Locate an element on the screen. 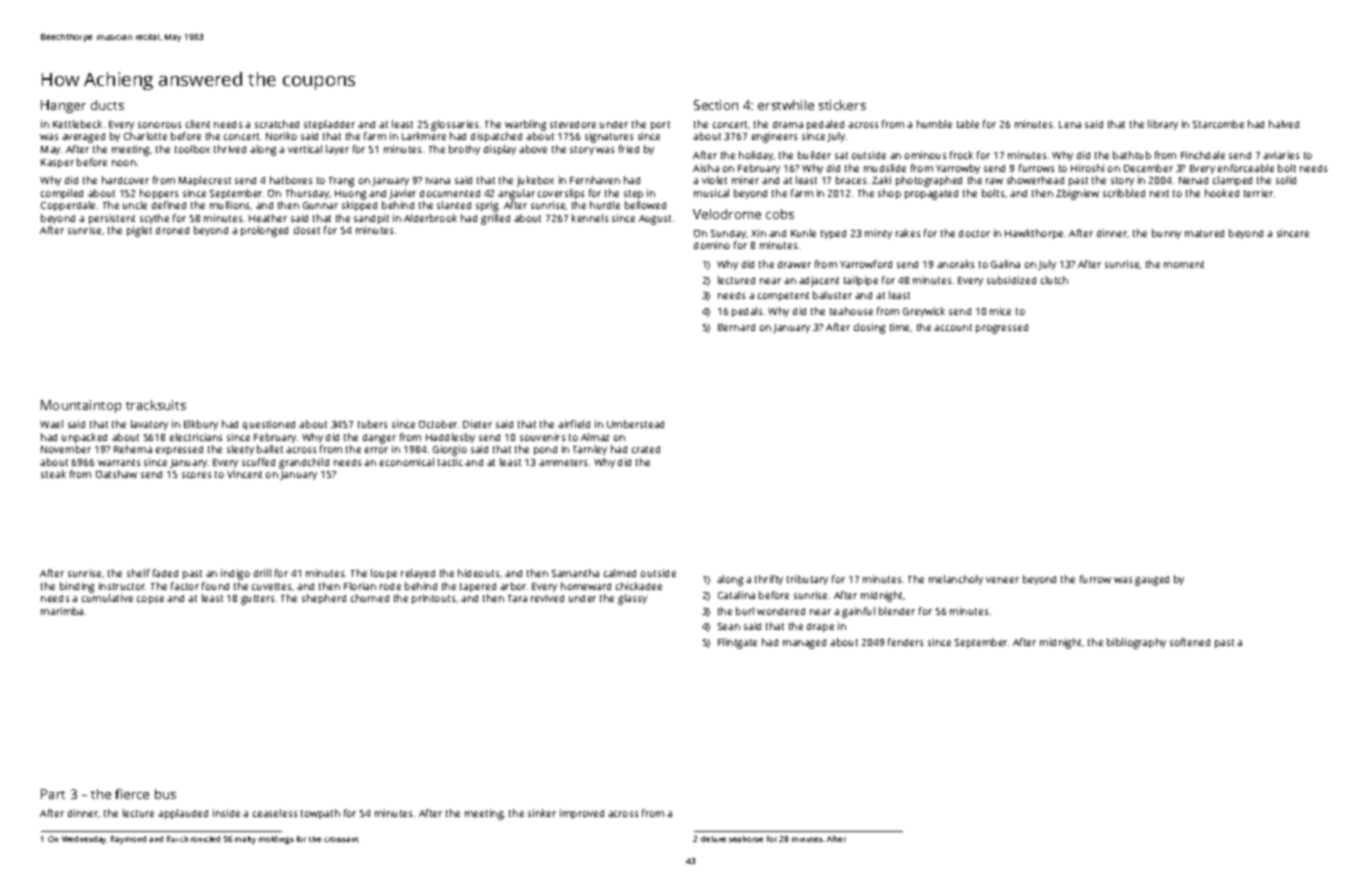 The height and width of the screenshot is (887, 1372). rode is located at coordinates (390, 586).
